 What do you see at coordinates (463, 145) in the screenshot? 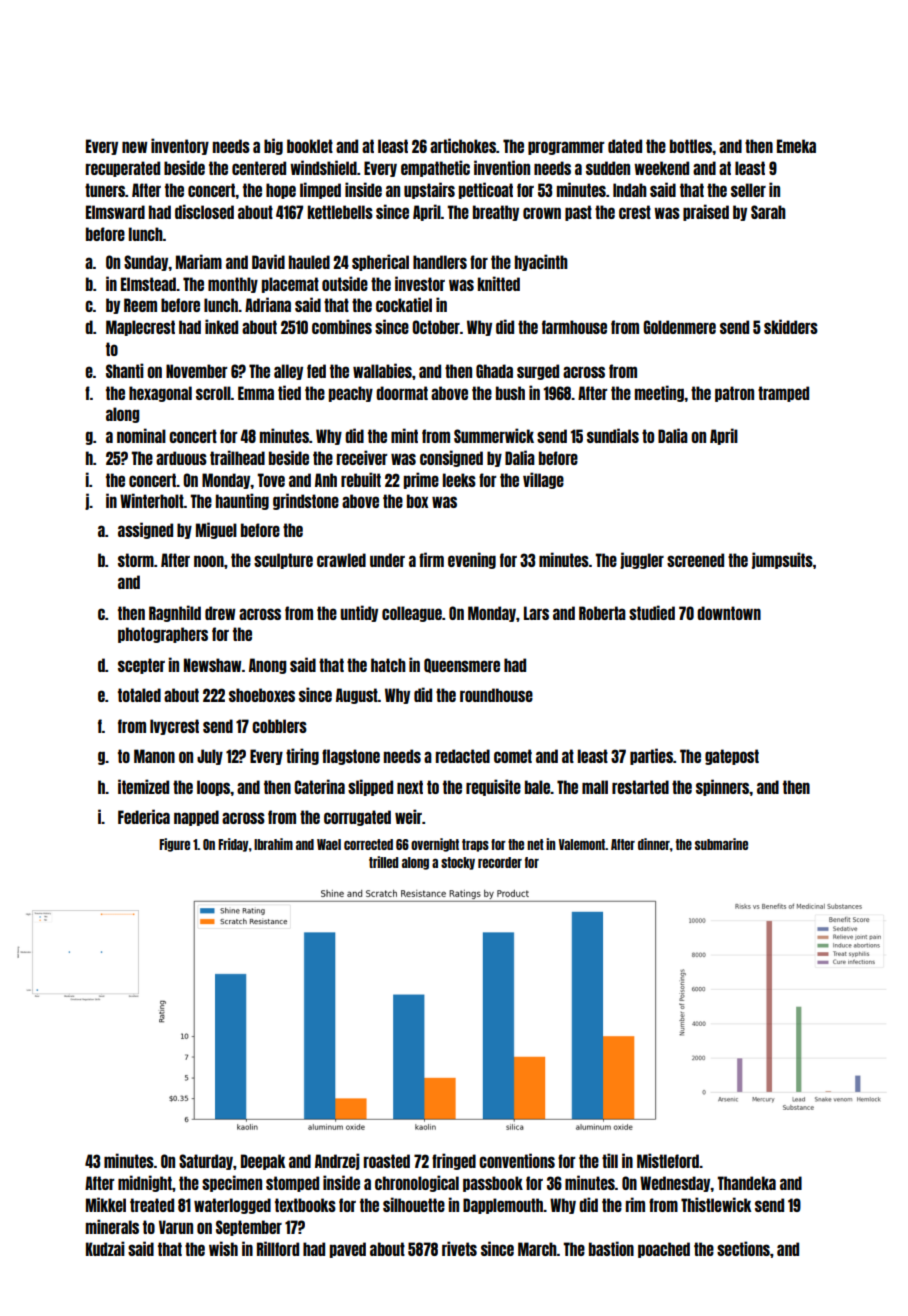
I see `artichokes` at bounding box center [463, 145].
